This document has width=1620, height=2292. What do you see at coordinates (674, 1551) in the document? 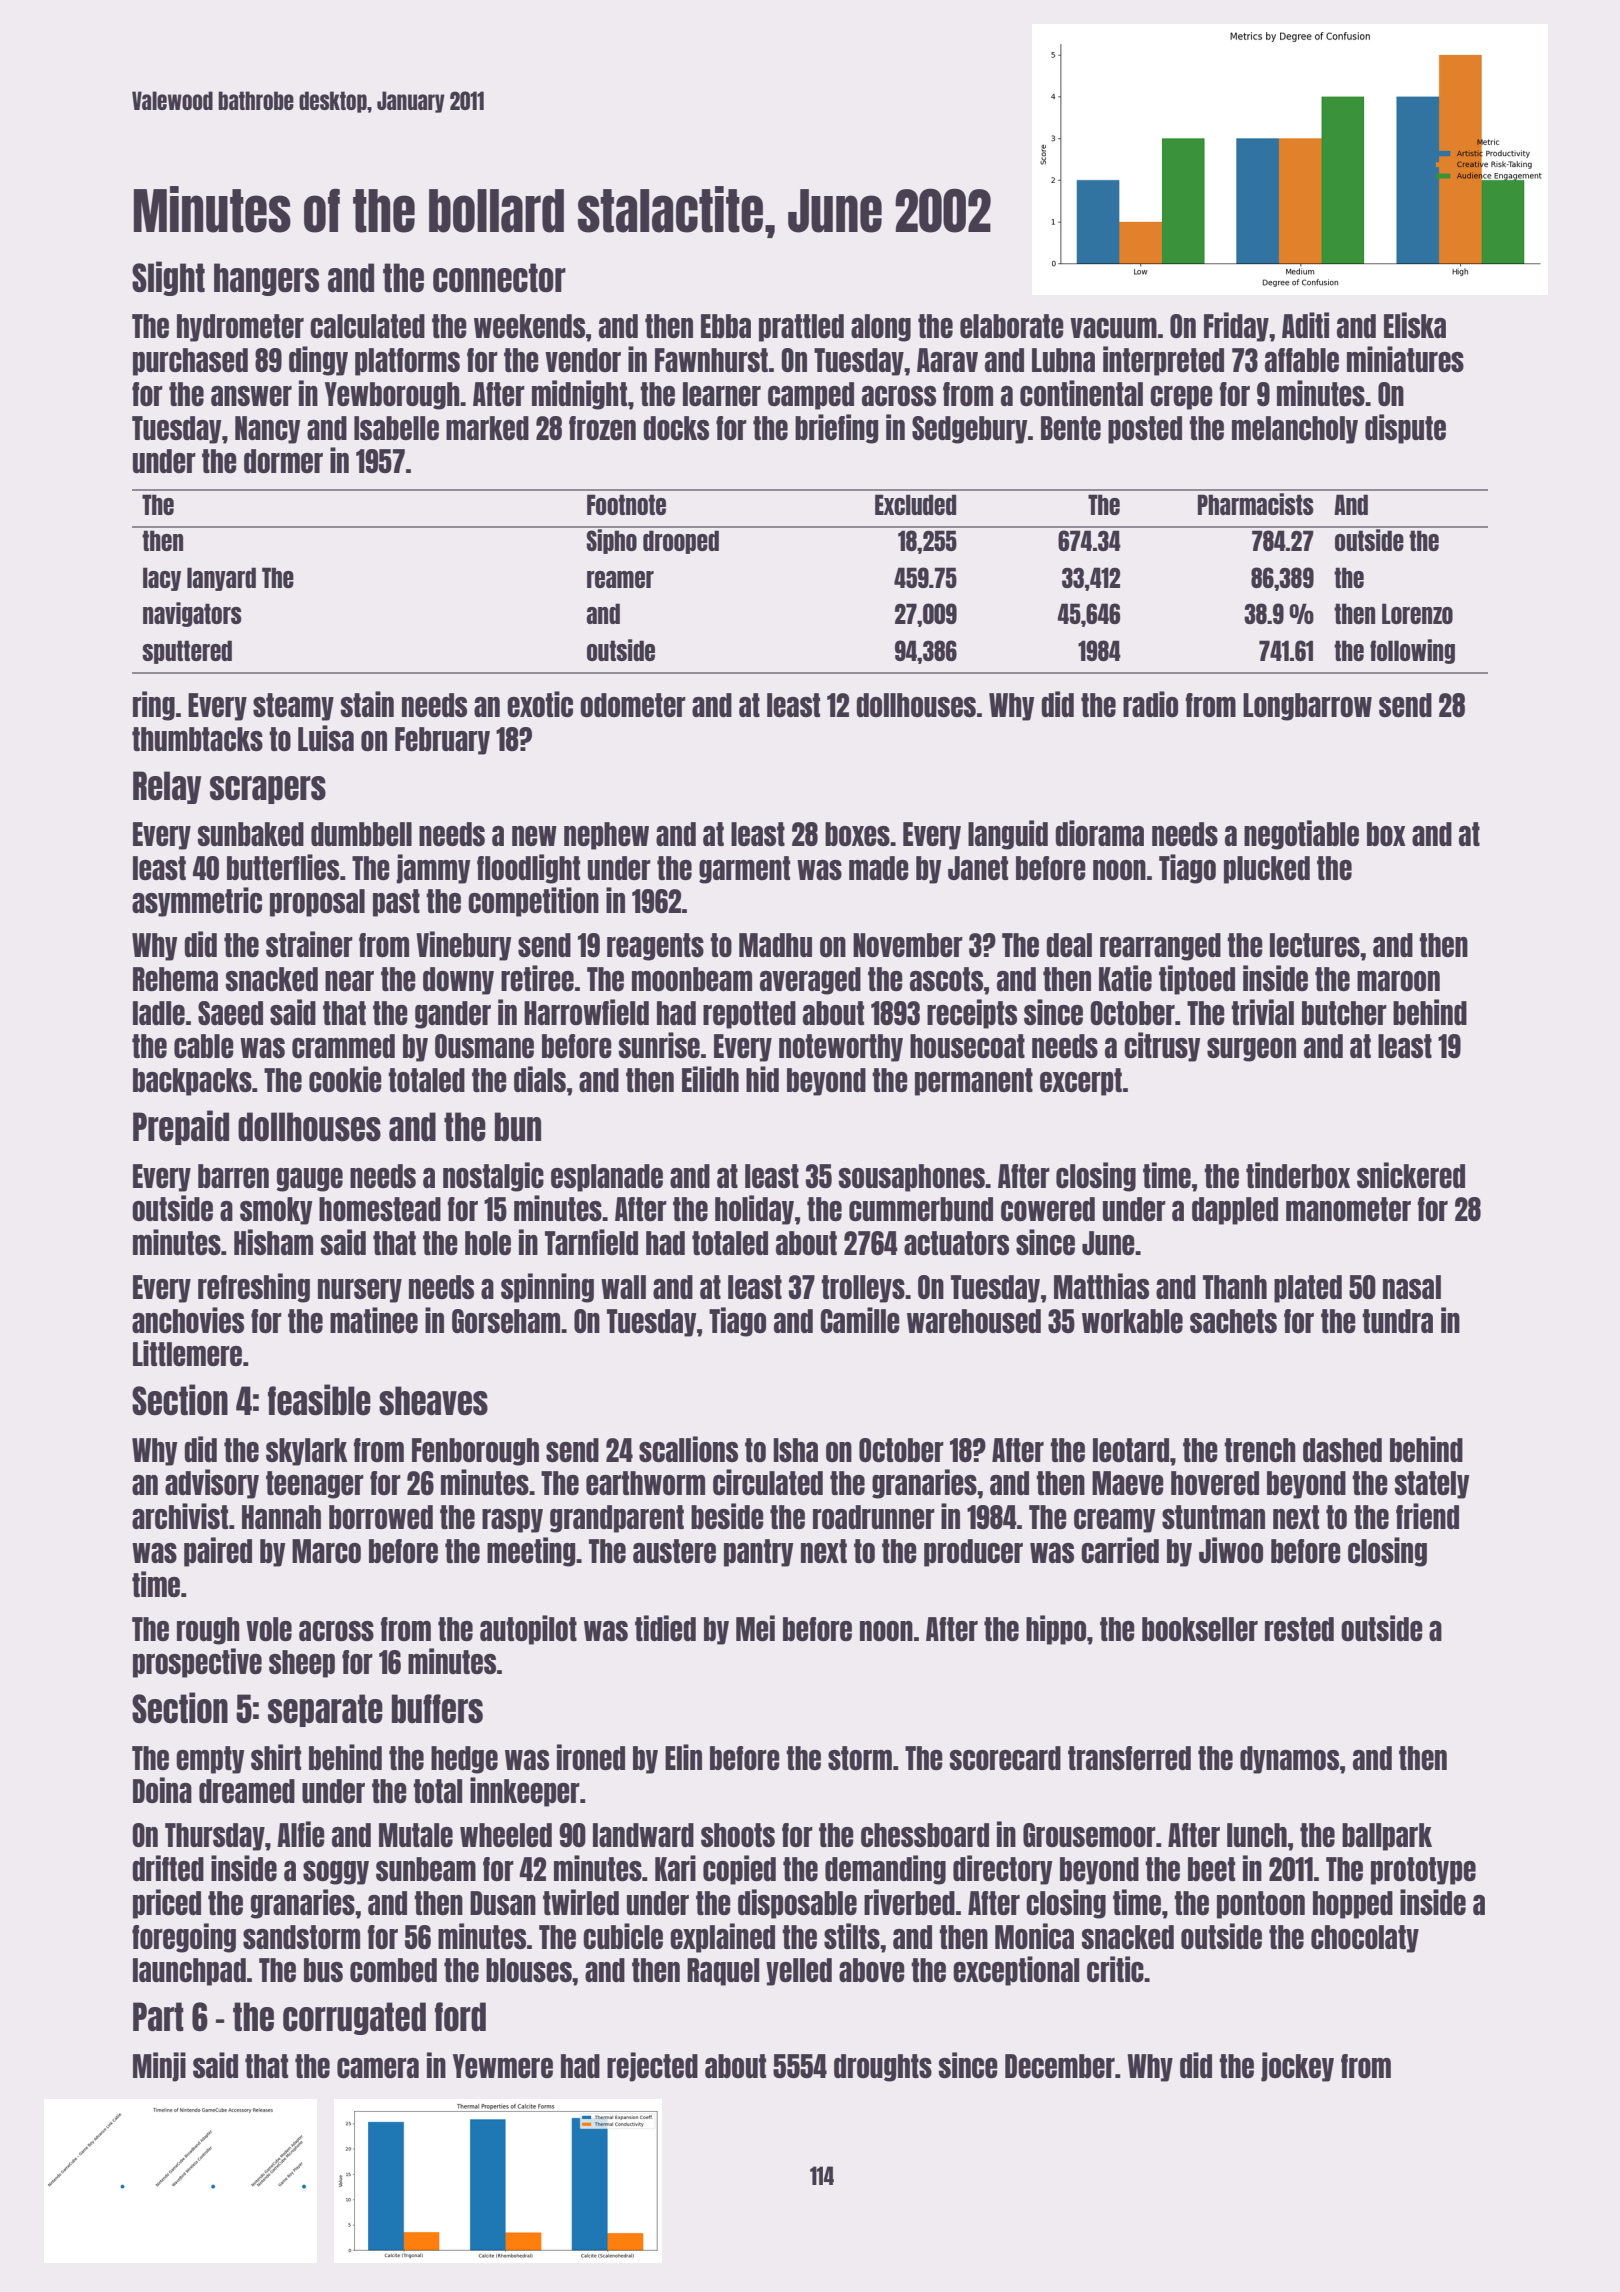
I see `austere` at bounding box center [674, 1551].
